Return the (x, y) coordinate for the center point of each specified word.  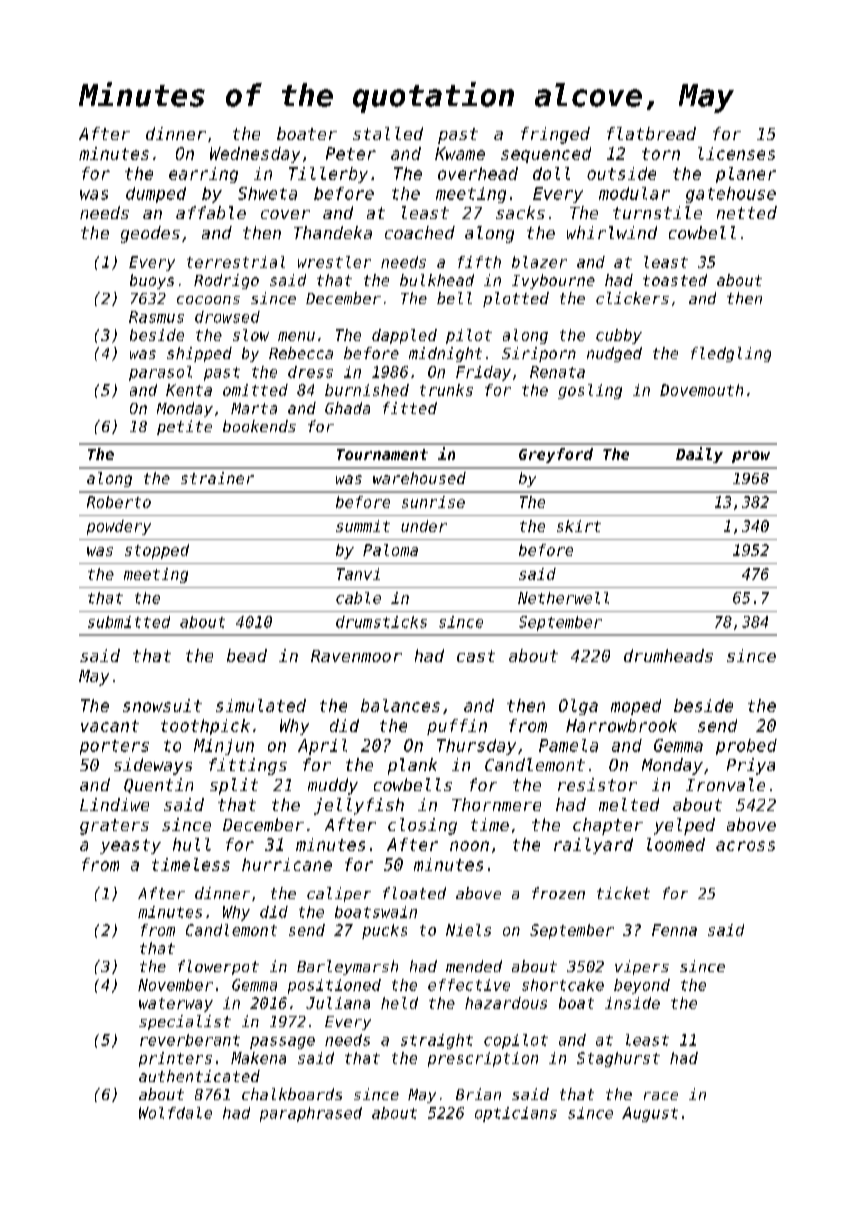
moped (636, 707)
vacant (110, 726)
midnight (445, 354)
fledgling (731, 354)
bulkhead (437, 280)
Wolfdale (175, 1113)
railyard (593, 846)
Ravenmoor (356, 656)
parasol (160, 373)
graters (114, 827)
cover (285, 214)
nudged (614, 354)
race (661, 1096)
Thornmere (496, 804)
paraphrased (311, 1114)
